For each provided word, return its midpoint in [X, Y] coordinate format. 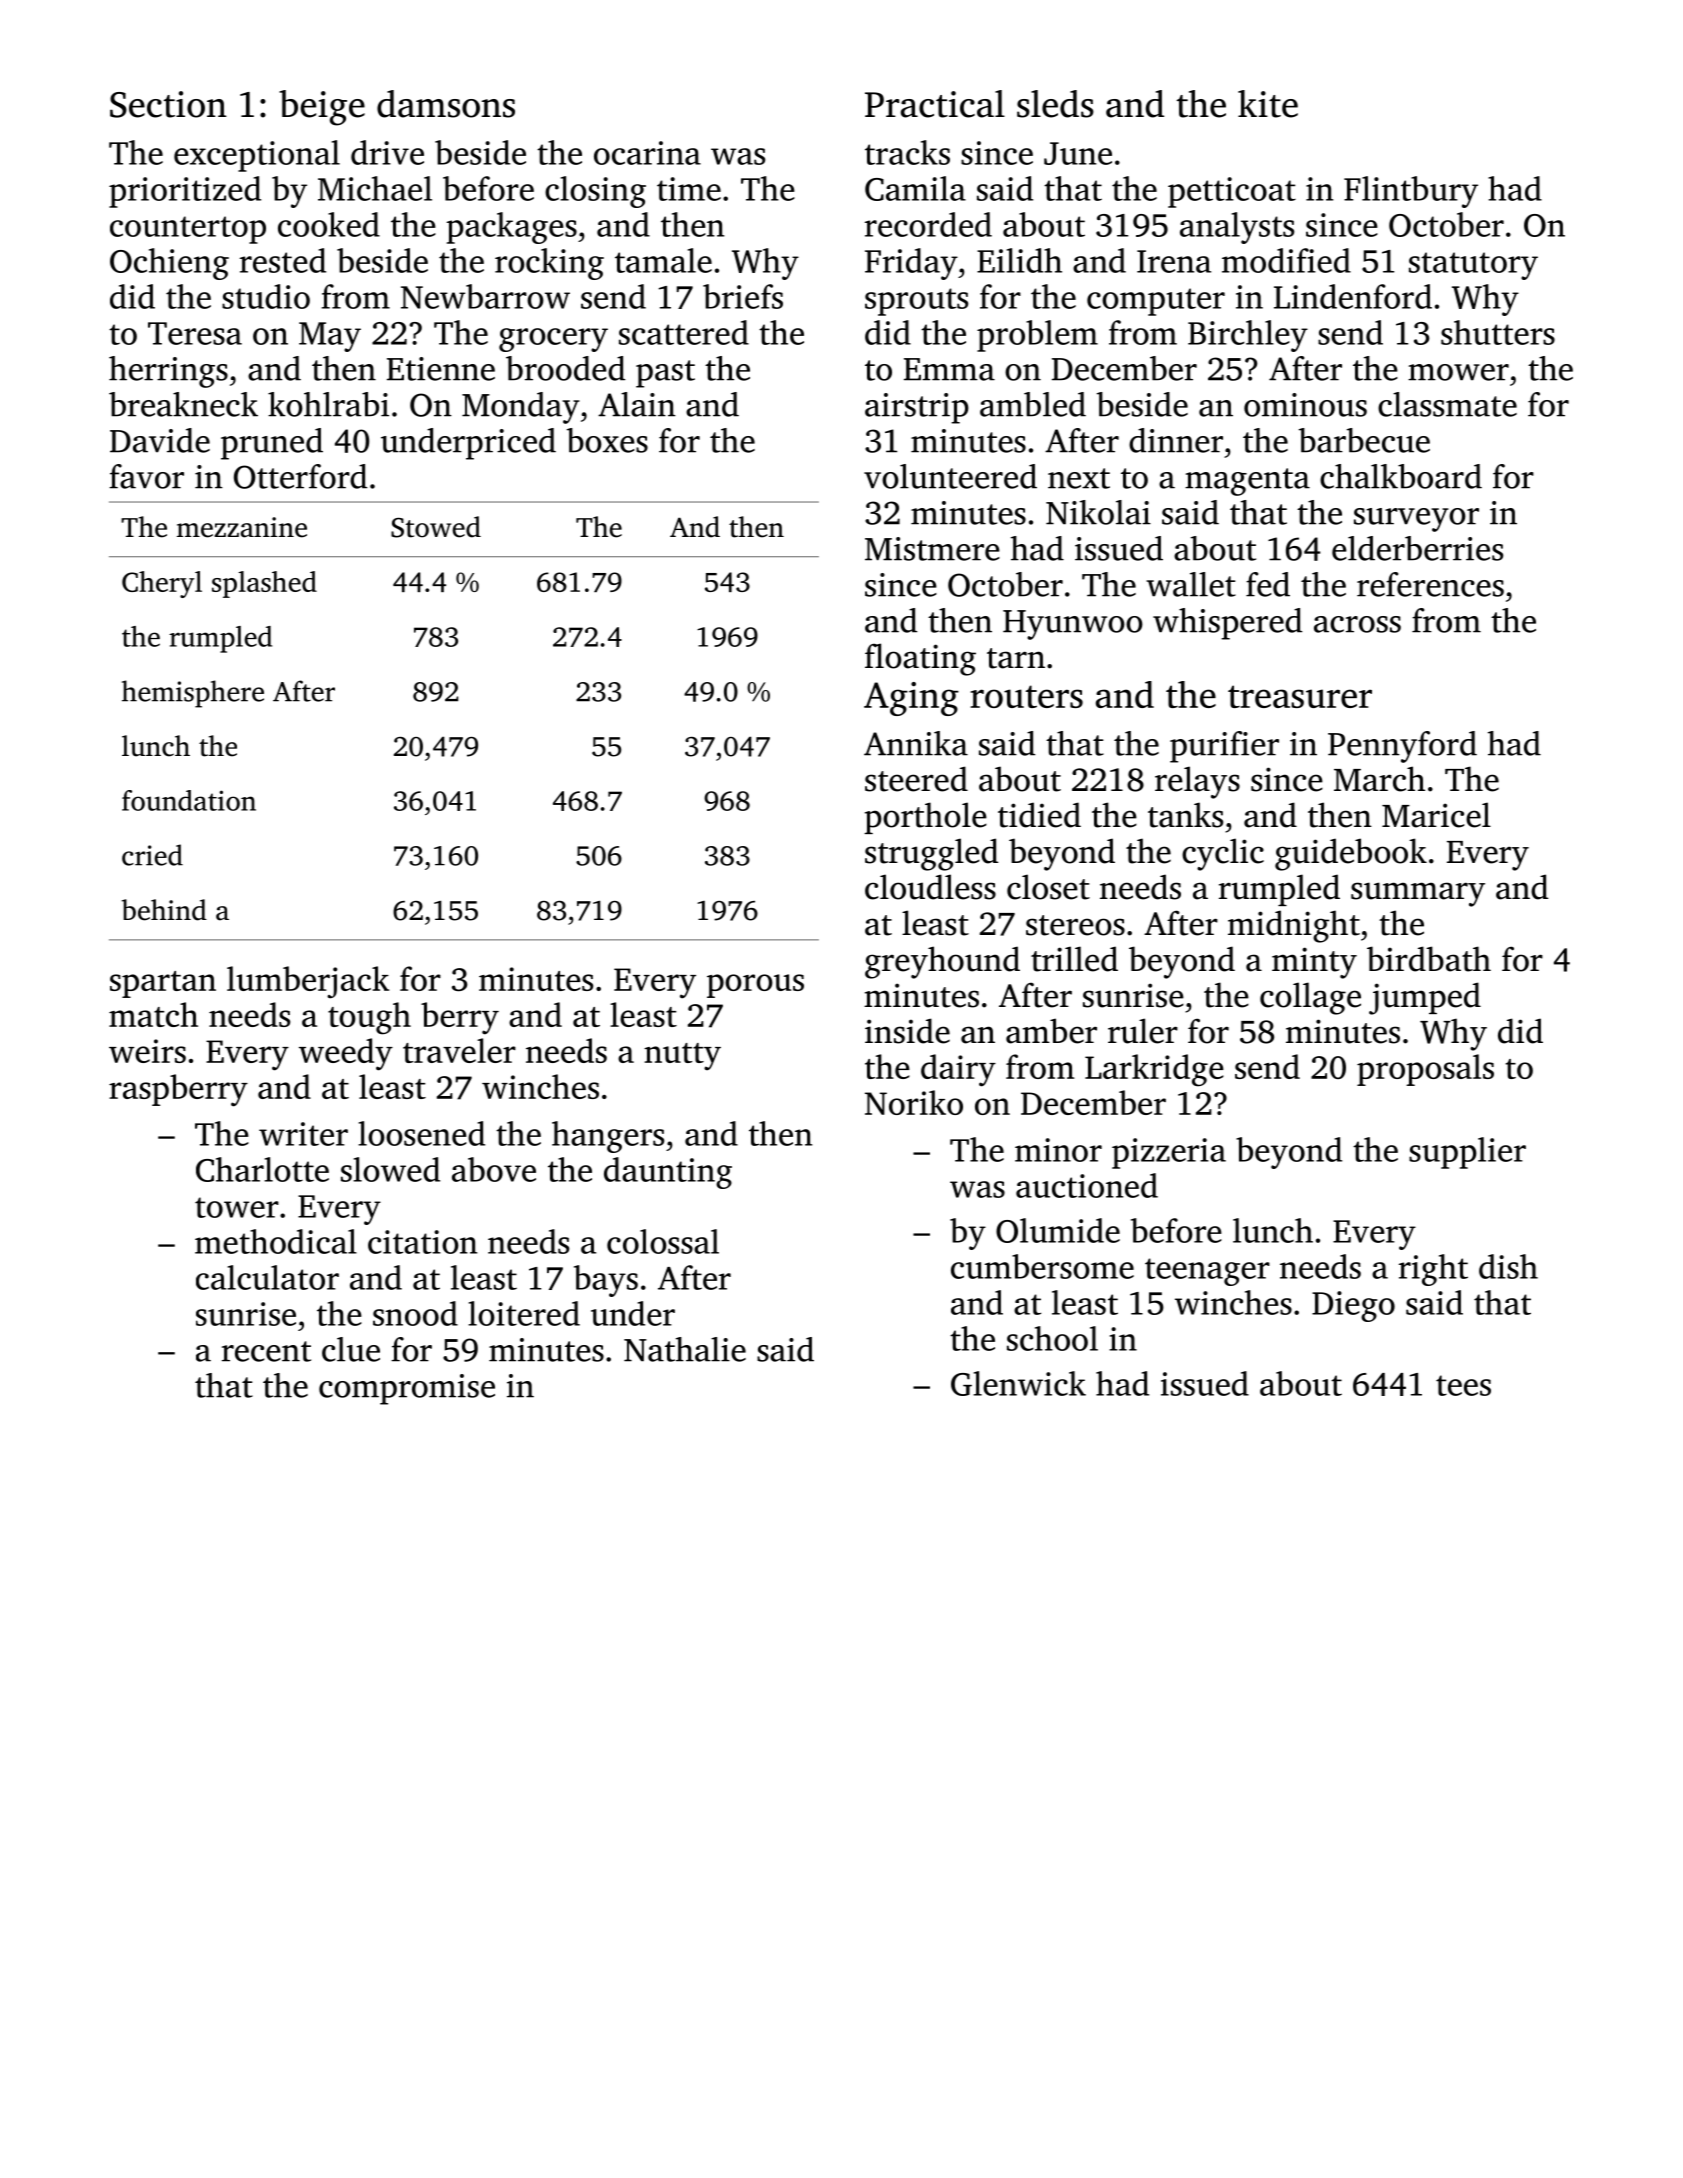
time [689, 189]
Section [168, 104]
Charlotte [262, 1169]
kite [1268, 104]
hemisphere [193, 694]
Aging [911, 699]
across [1357, 624]
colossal [663, 1241]
